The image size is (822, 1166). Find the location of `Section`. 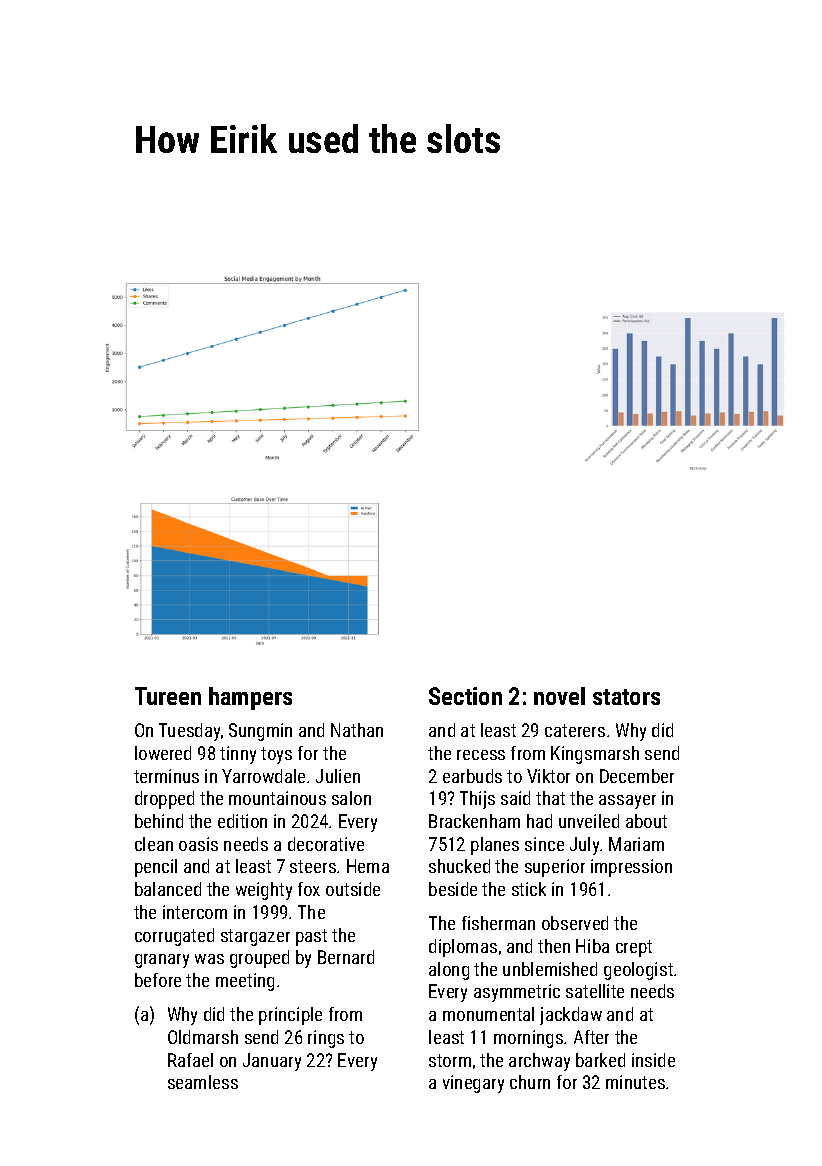

Section is located at coordinates (465, 696).
